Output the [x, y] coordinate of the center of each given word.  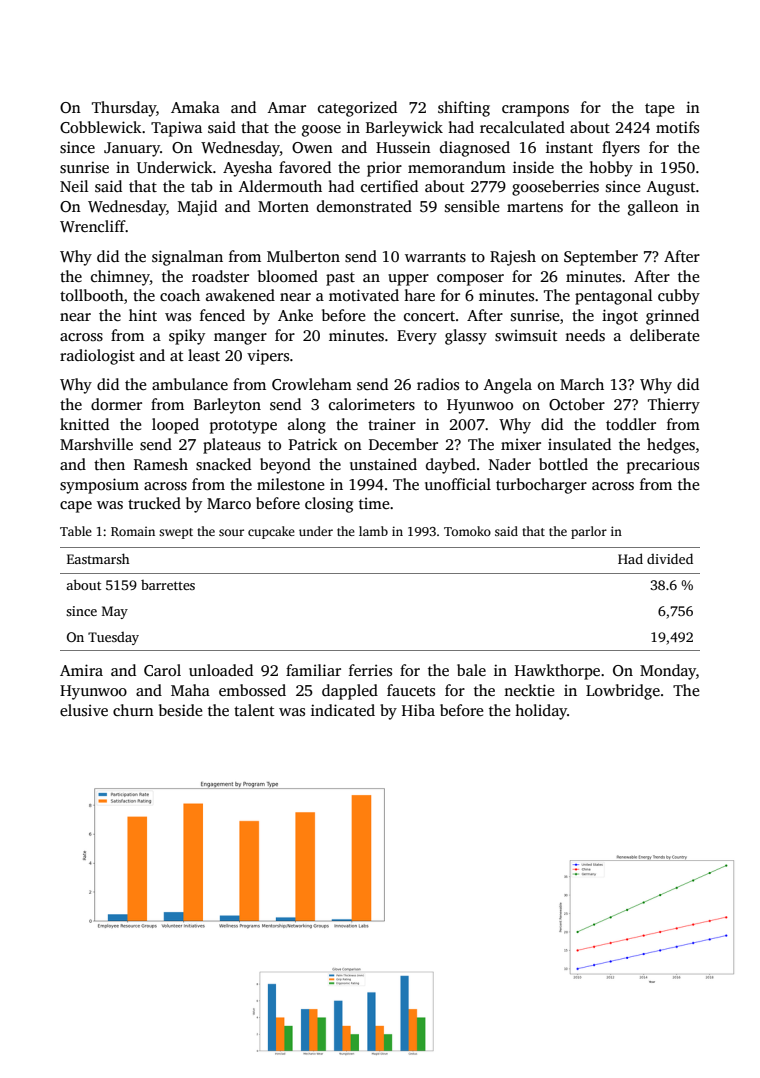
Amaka [195, 107]
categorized [357, 109]
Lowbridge [623, 692]
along [307, 426]
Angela [508, 386]
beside [180, 710]
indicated [343, 710]
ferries [370, 670]
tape [659, 110]
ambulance [190, 384]
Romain [133, 531]
